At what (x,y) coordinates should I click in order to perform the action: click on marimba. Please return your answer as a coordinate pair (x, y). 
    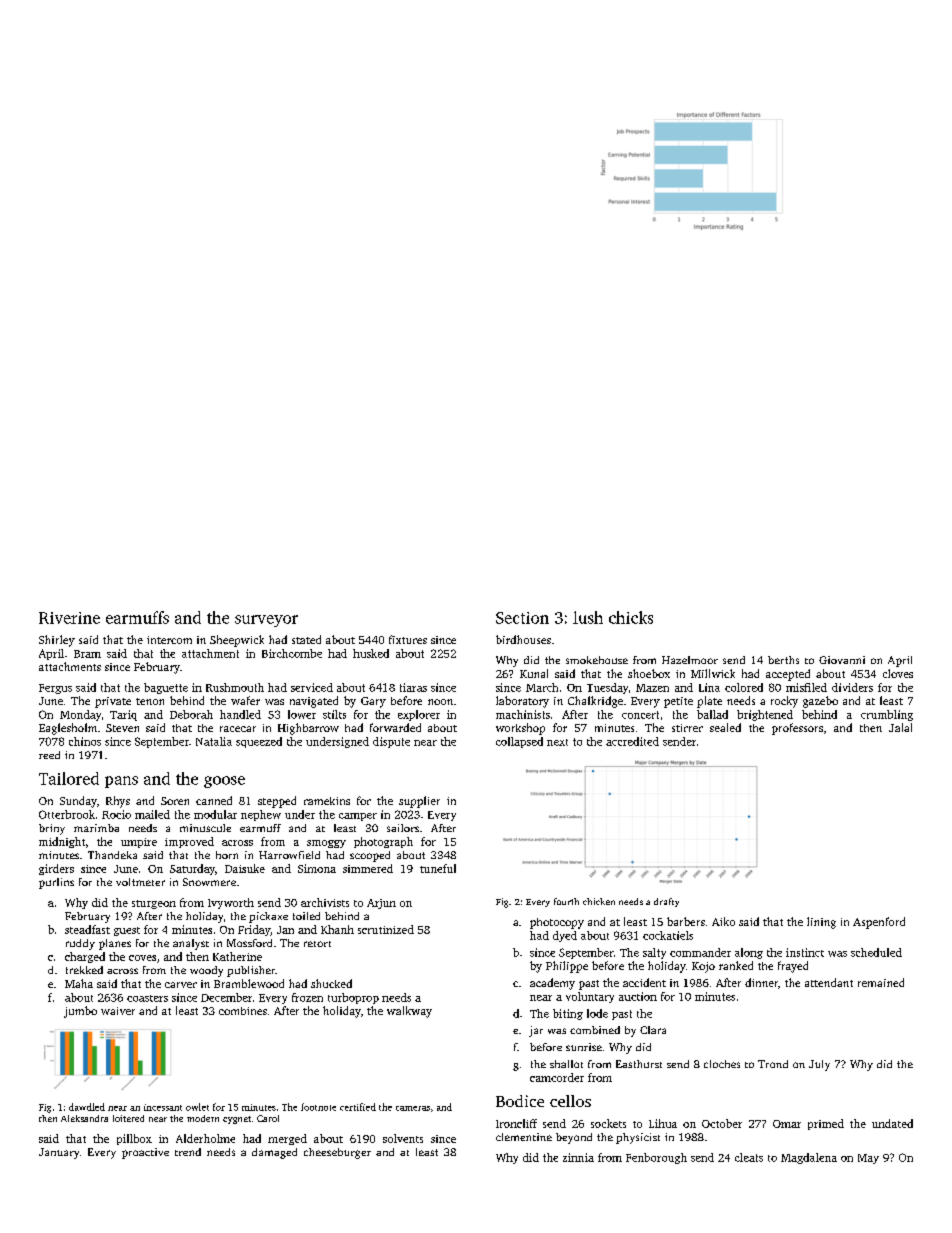
    Looking at the image, I should click on (96, 828).
